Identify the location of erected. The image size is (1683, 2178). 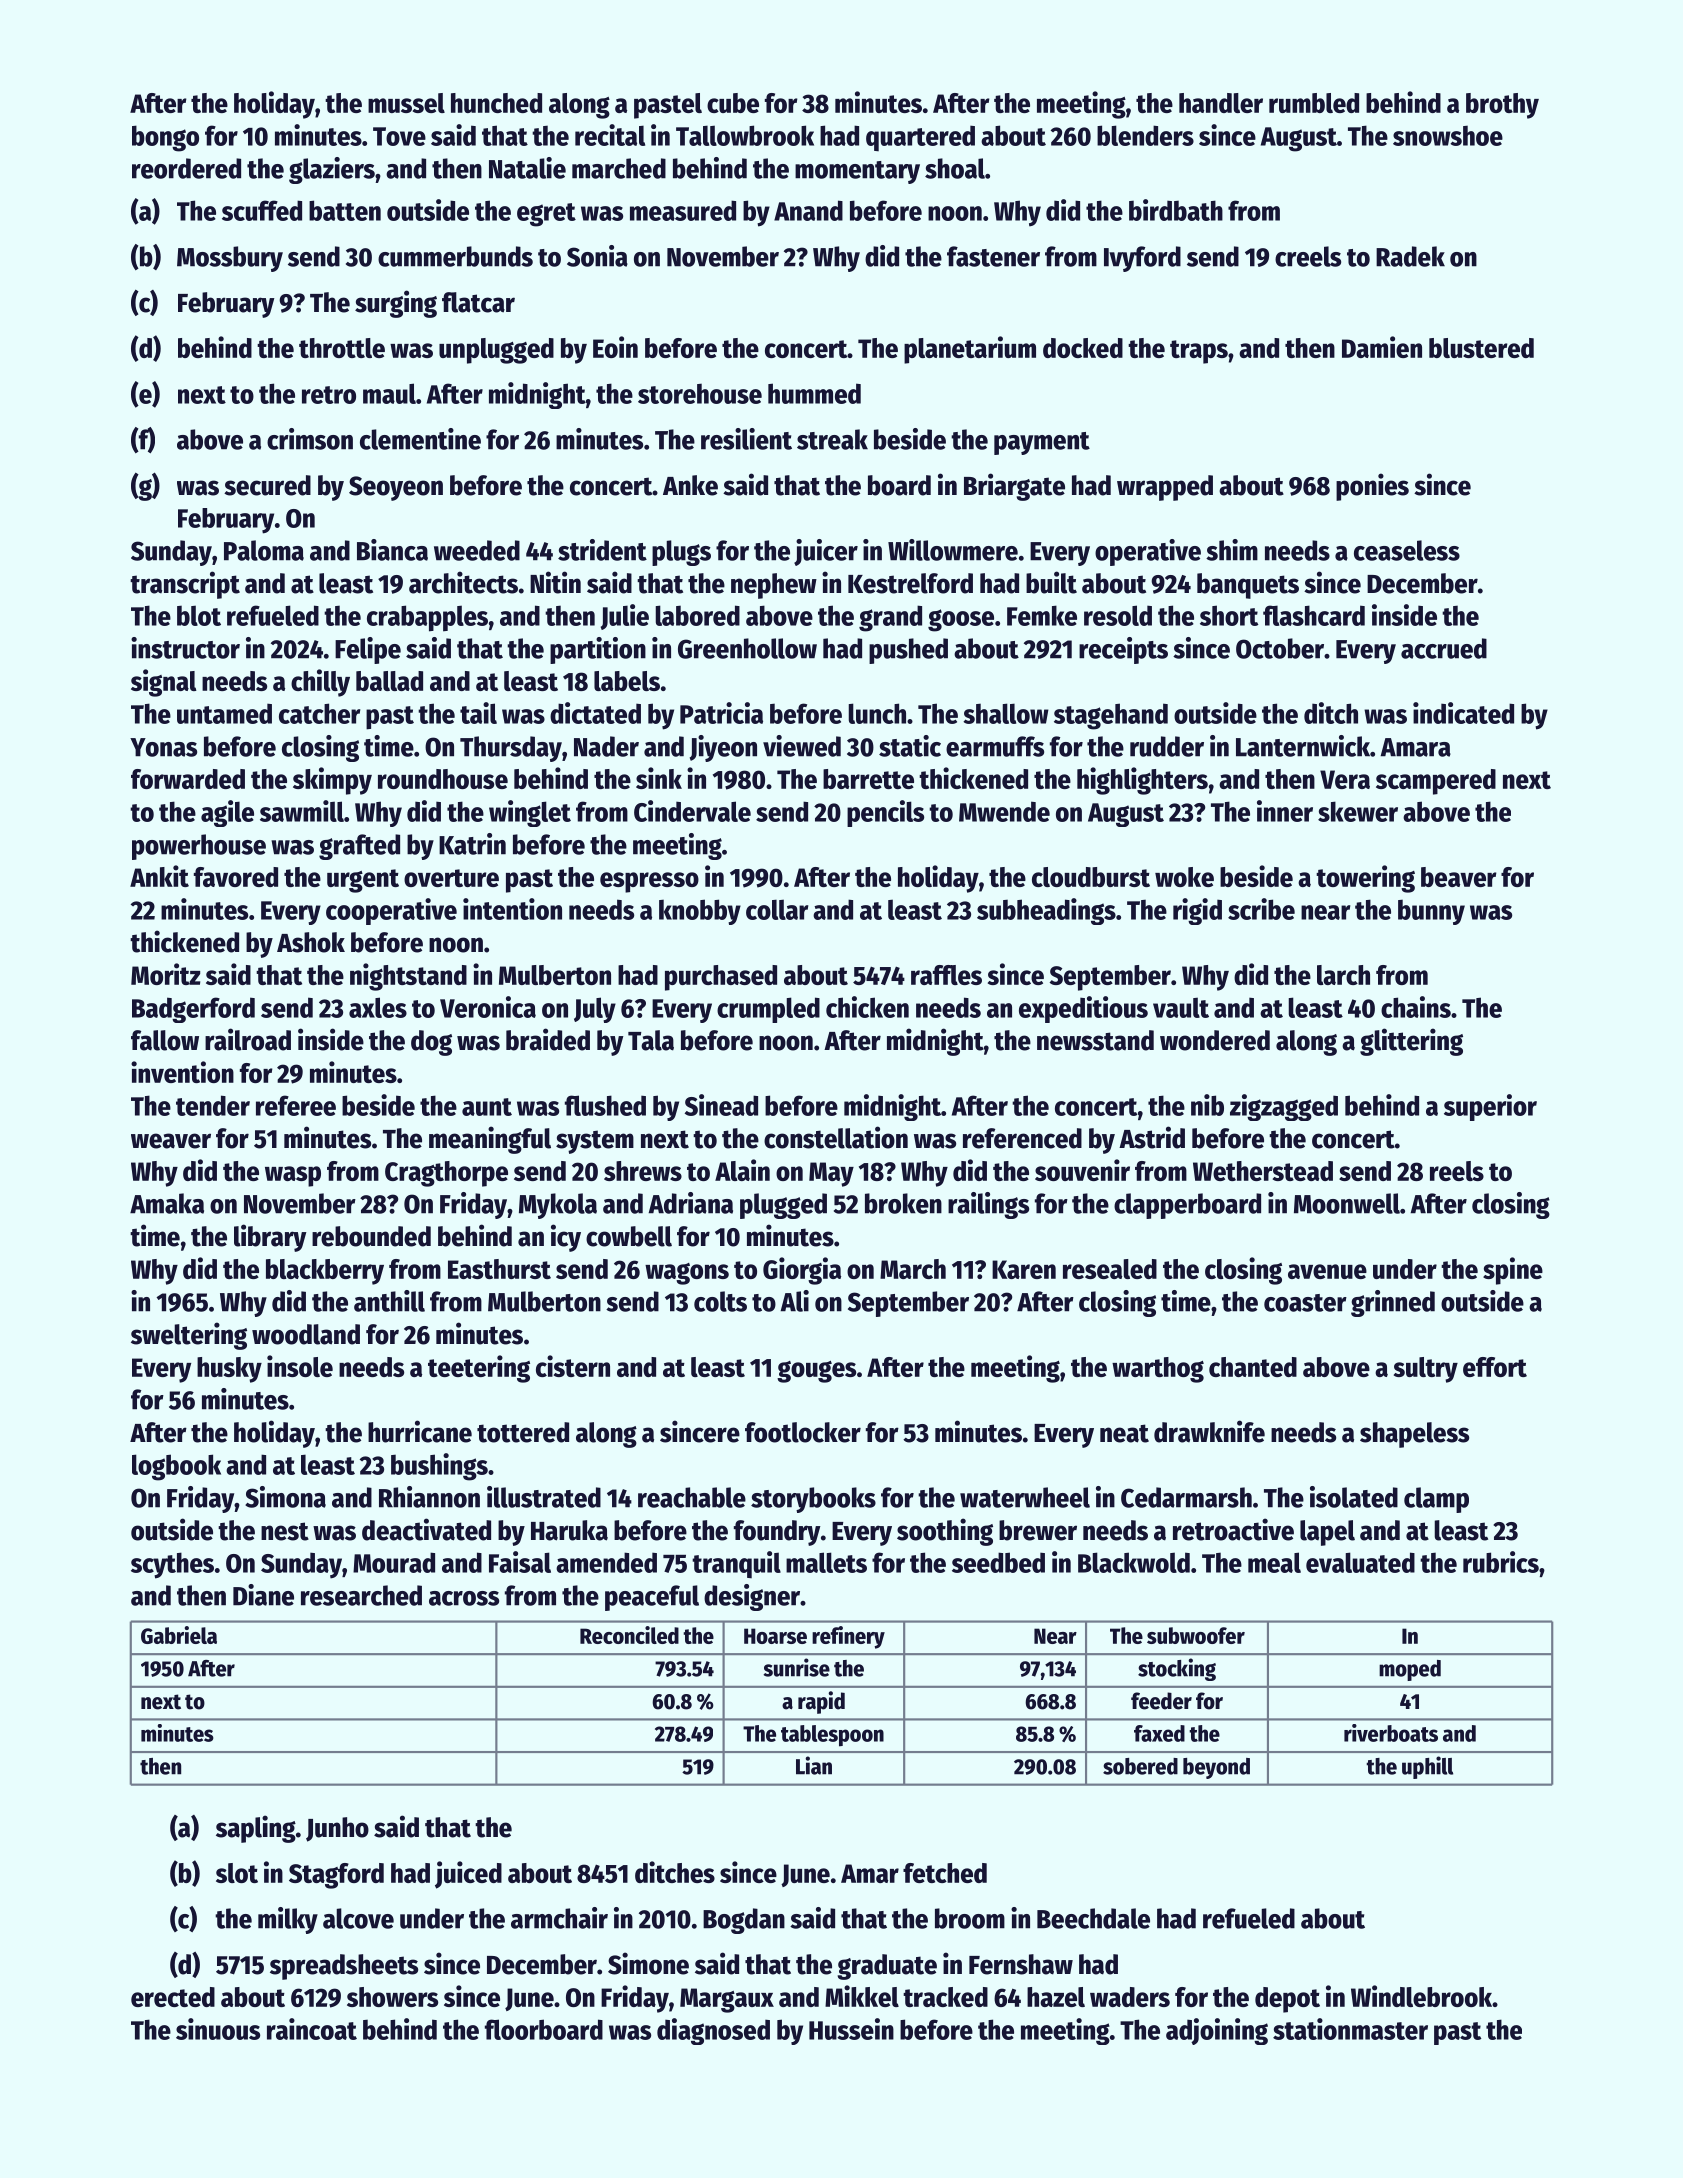
(173, 1997).
